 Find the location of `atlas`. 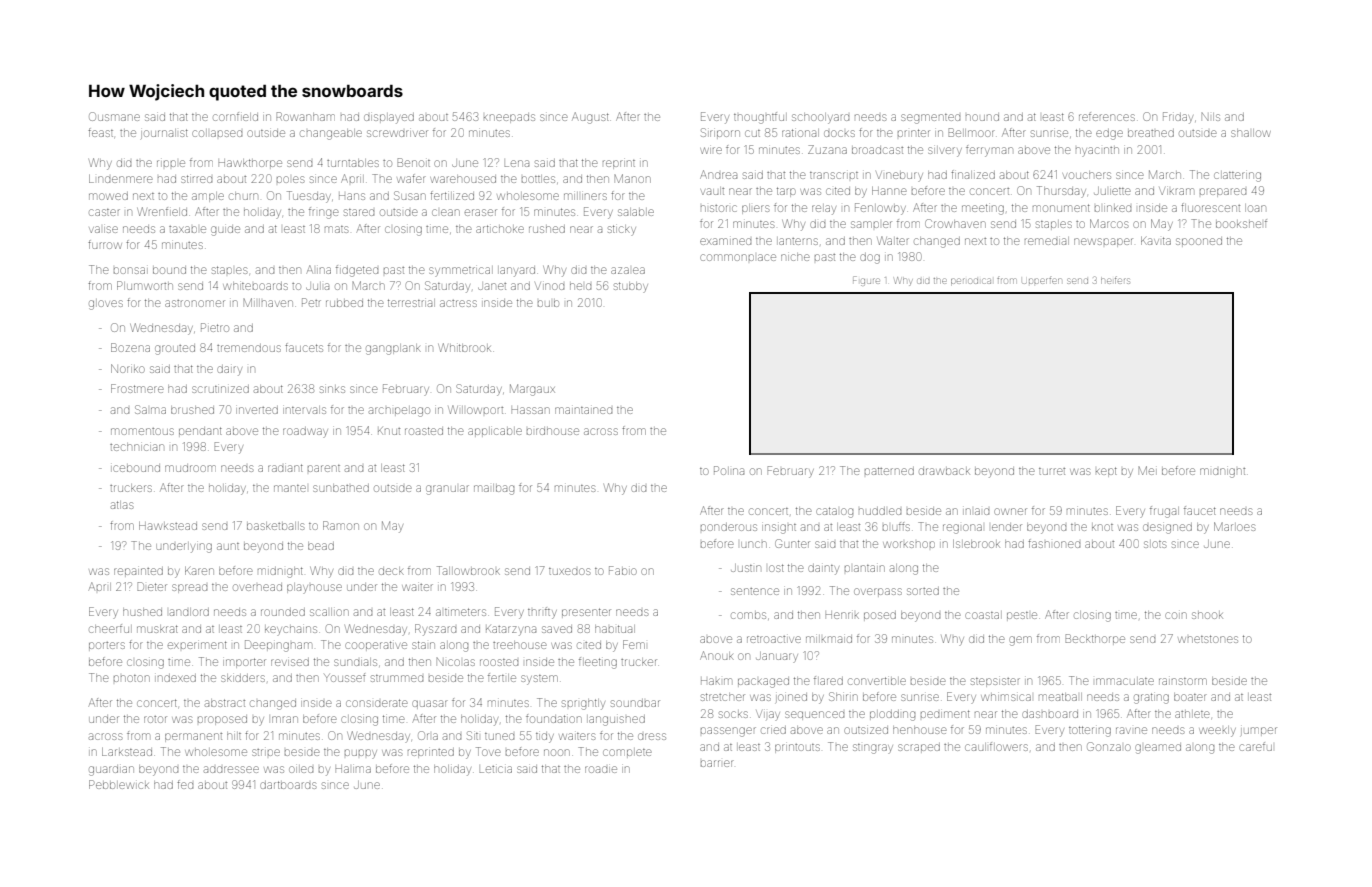

atlas is located at coordinates (122, 505).
